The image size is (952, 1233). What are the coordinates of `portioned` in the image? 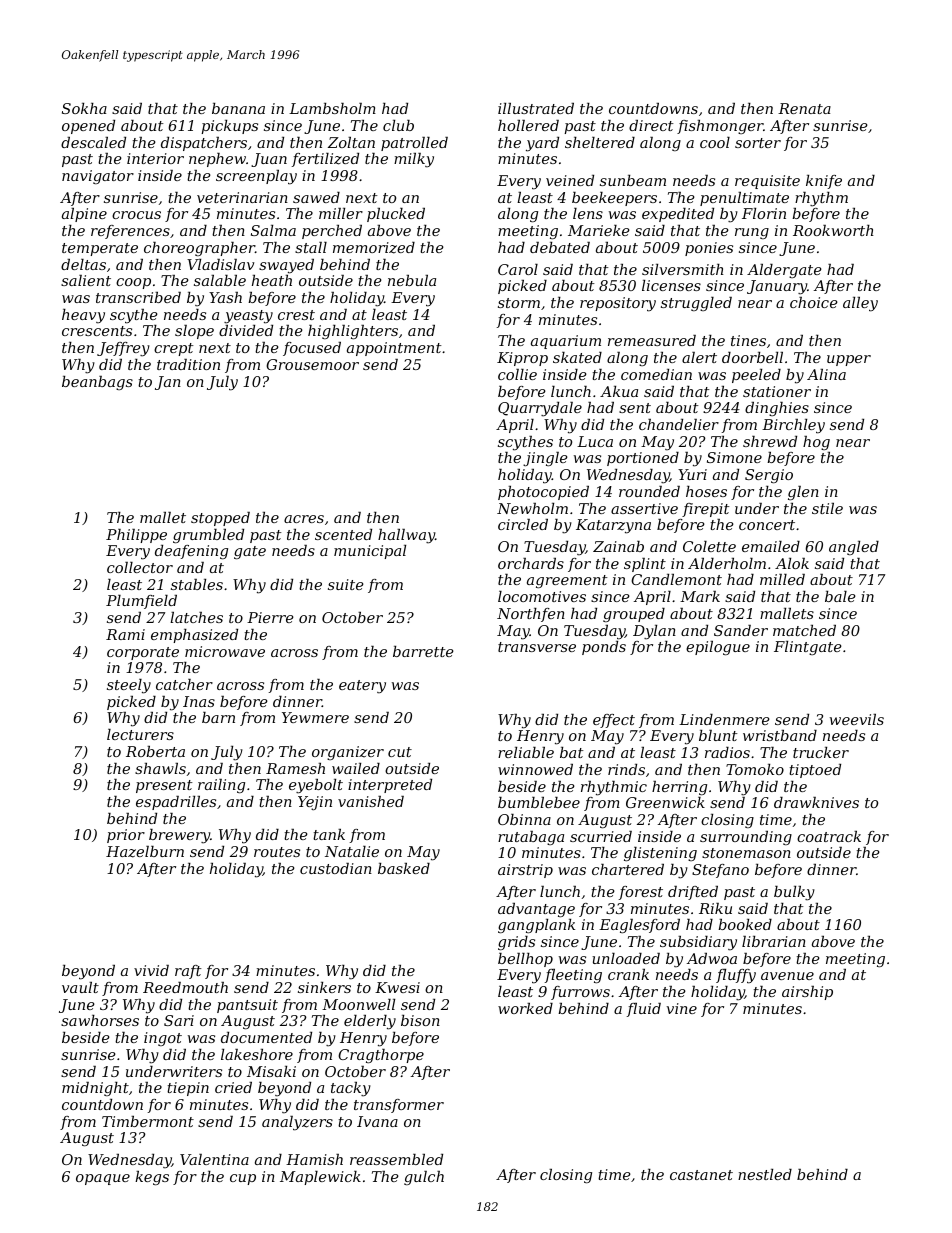 It's located at (643, 459).
